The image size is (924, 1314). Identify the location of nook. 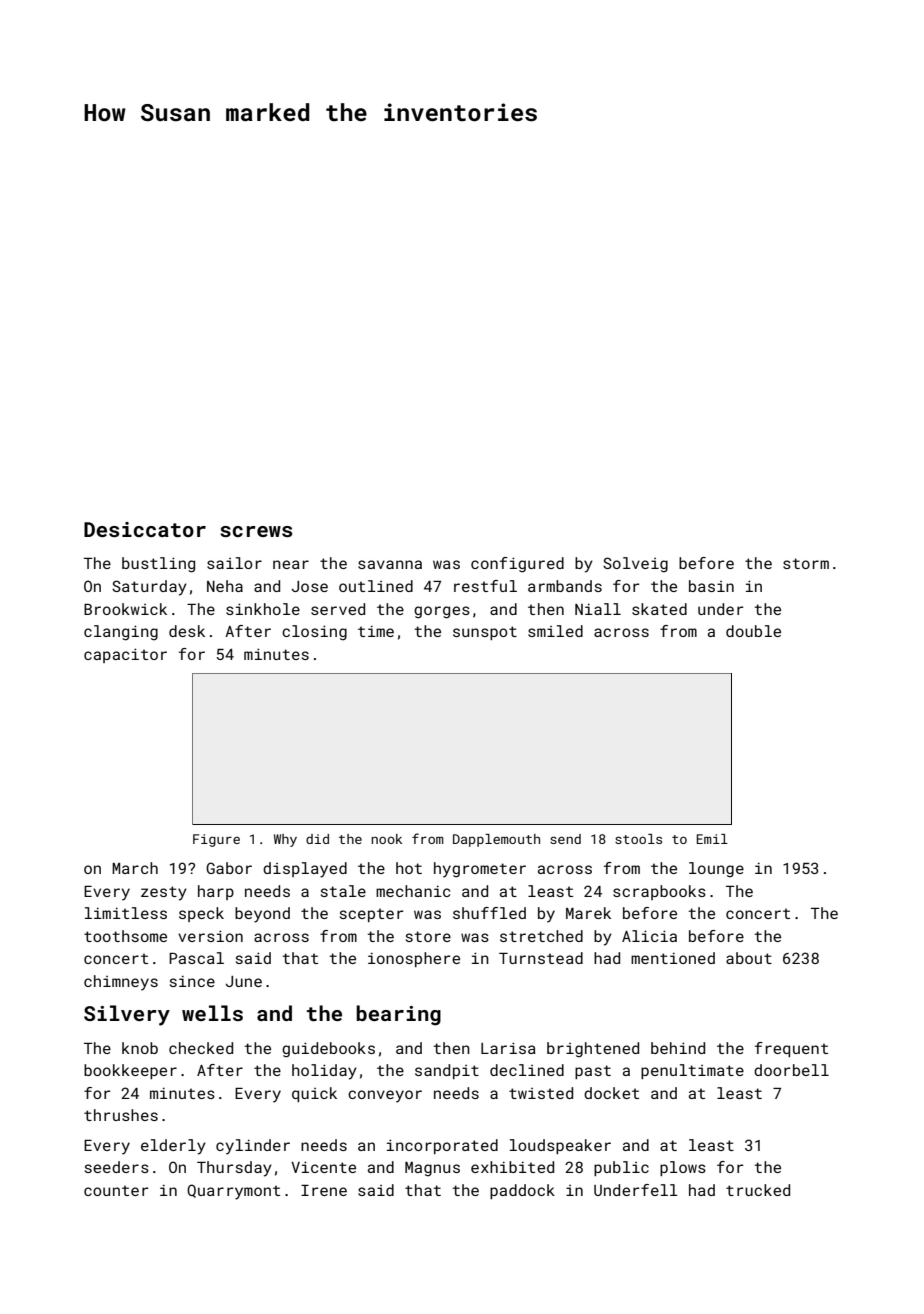
(386, 839).
